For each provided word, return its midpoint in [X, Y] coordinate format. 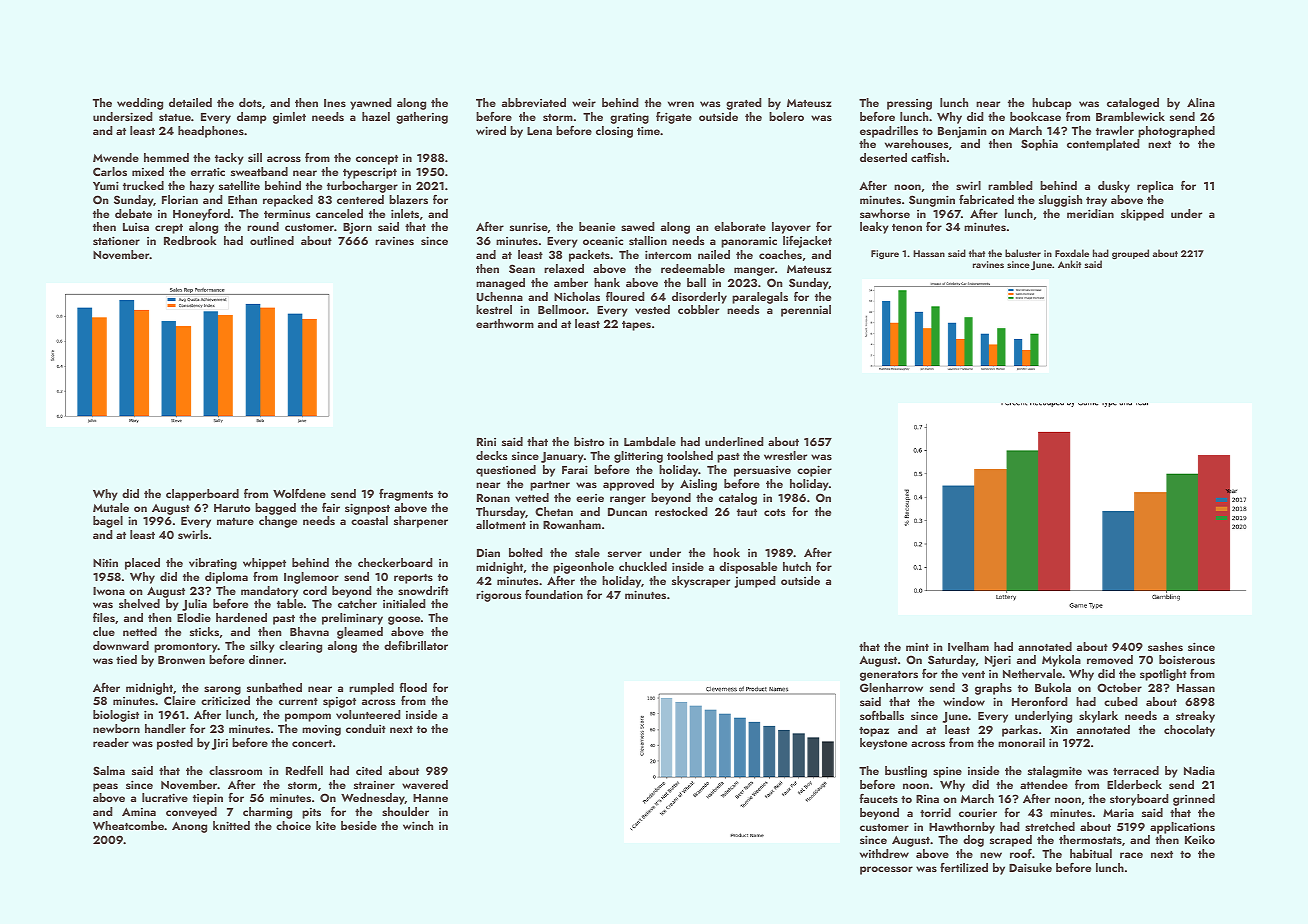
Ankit [1069, 264]
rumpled [371, 689]
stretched [1050, 826]
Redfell [304, 770]
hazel [376, 116]
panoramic [749, 242]
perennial [806, 311]
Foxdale [1072, 253]
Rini [486, 442]
